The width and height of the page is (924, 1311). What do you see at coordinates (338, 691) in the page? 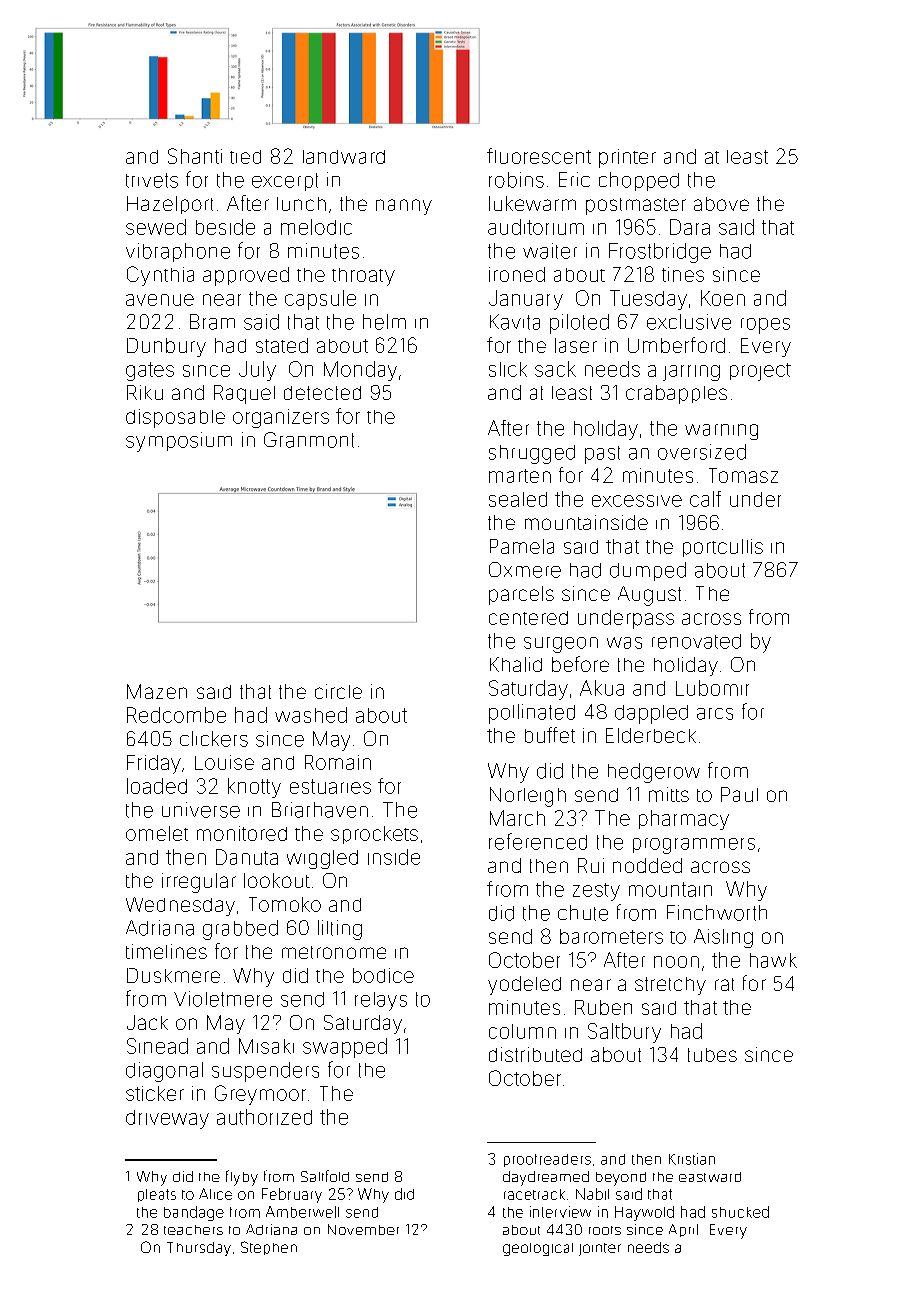
I see `circle` at bounding box center [338, 691].
